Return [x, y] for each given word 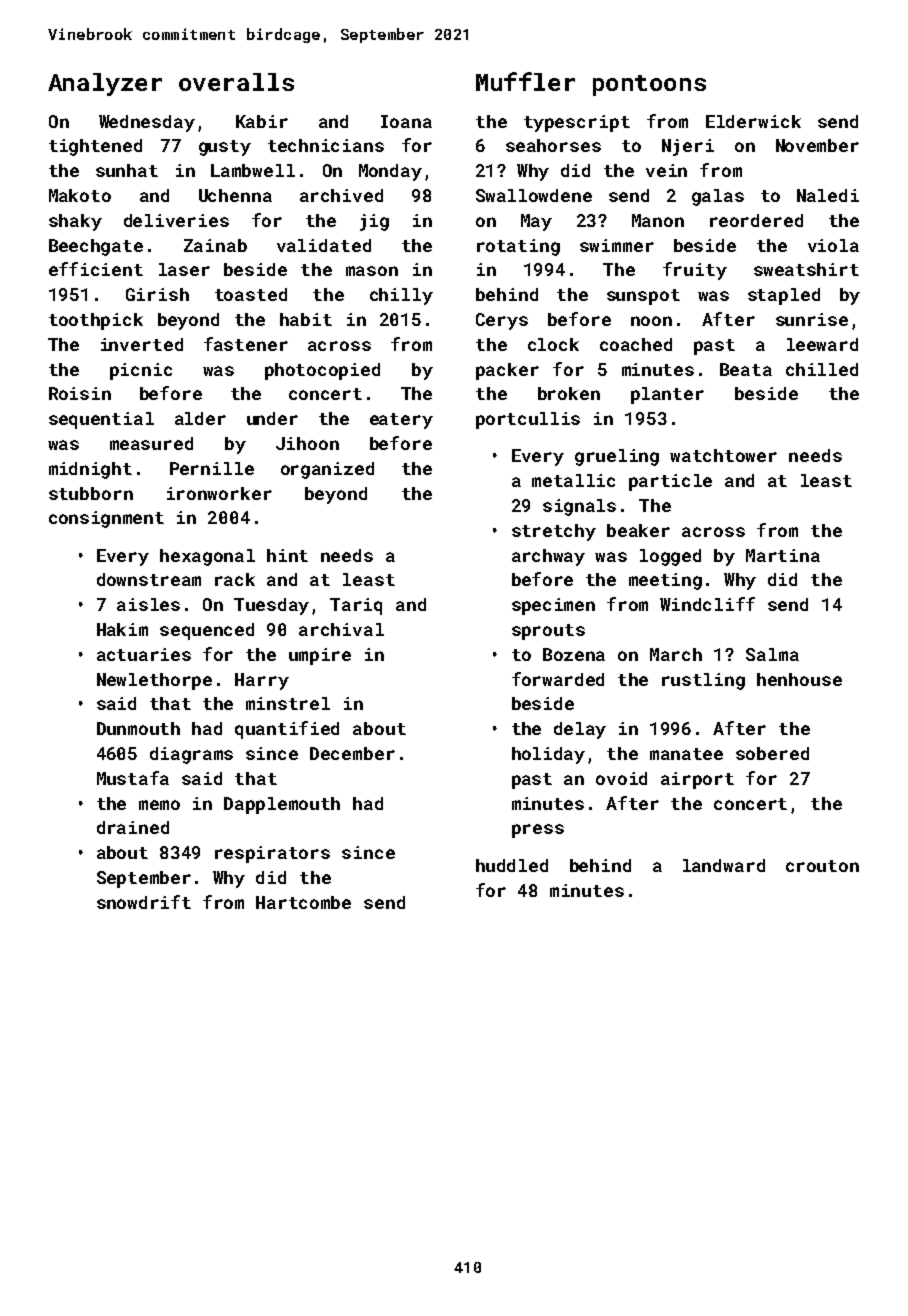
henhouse [799, 679]
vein [666, 170]
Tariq [356, 606]
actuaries [144, 654]
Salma [772, 654]
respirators [272, 854]
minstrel [288, 703]
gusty [225, 148]
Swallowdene [534, 195]
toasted [251, 294]
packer [507, 371]
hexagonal [207, 557]
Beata [746, 369]
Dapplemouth [282, 805]
